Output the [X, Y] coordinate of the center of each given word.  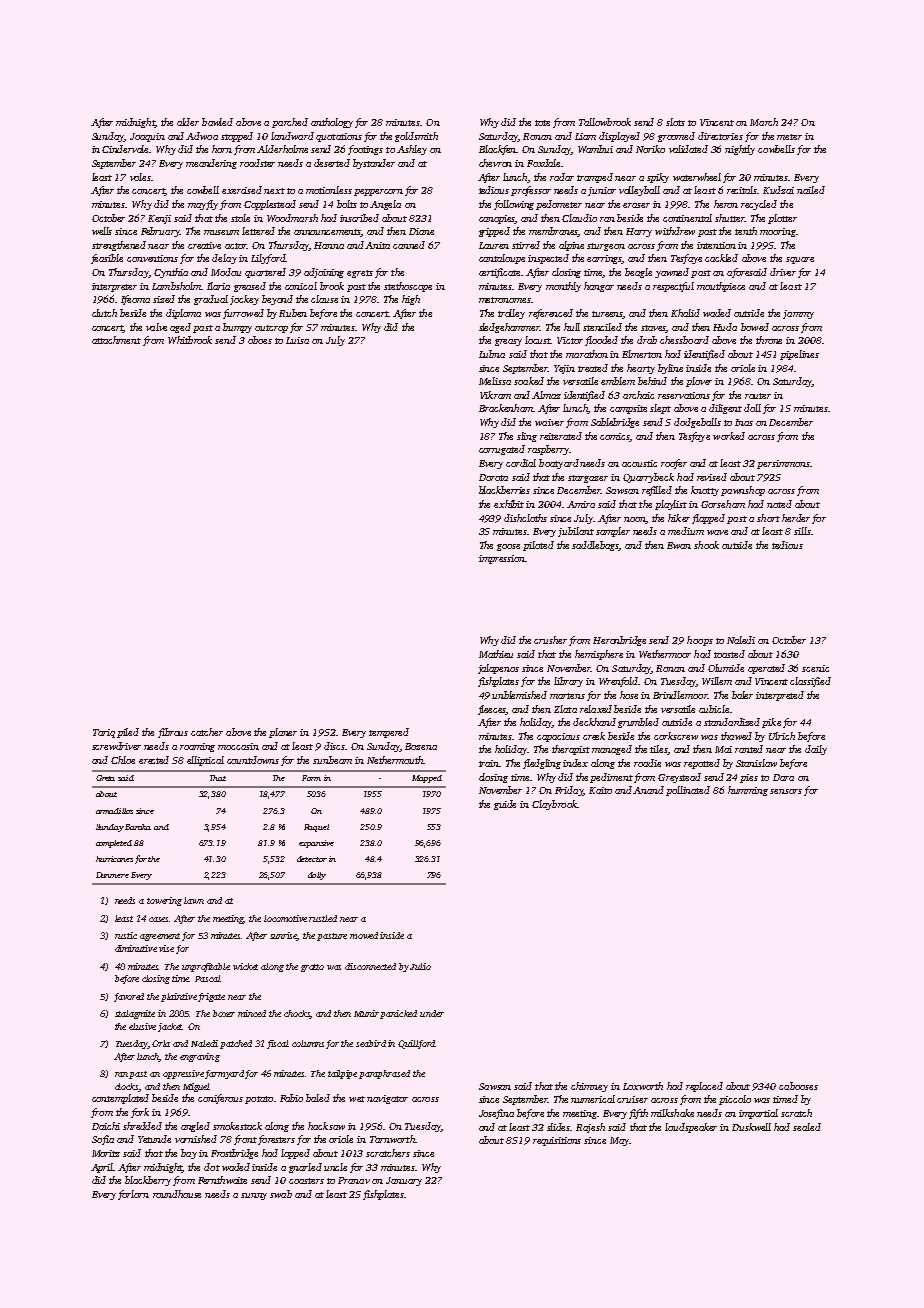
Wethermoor [665, 654]
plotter [782, 219]
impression [502, 559]
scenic [815, 668]
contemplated [120, 1099]
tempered [389, 733]
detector [312, 859]
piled [128, 733]
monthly [563, 287]
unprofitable [206, 967]
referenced [551, 314]
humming [748, 791]
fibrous [173, 733]
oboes [260, 340]
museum [221, 232]
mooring [778, 232]
